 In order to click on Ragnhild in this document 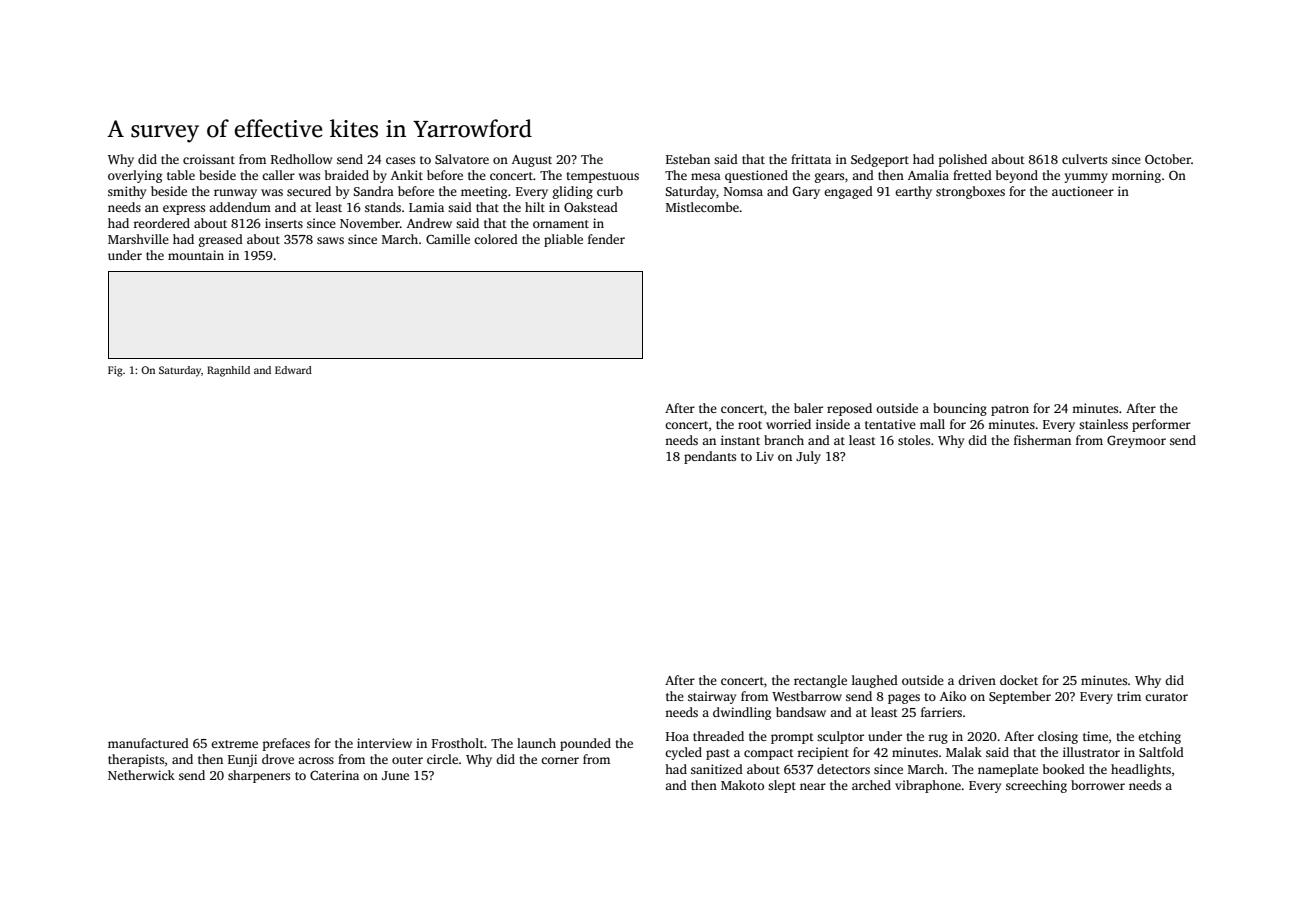, I will do `click(228, 371)`.
